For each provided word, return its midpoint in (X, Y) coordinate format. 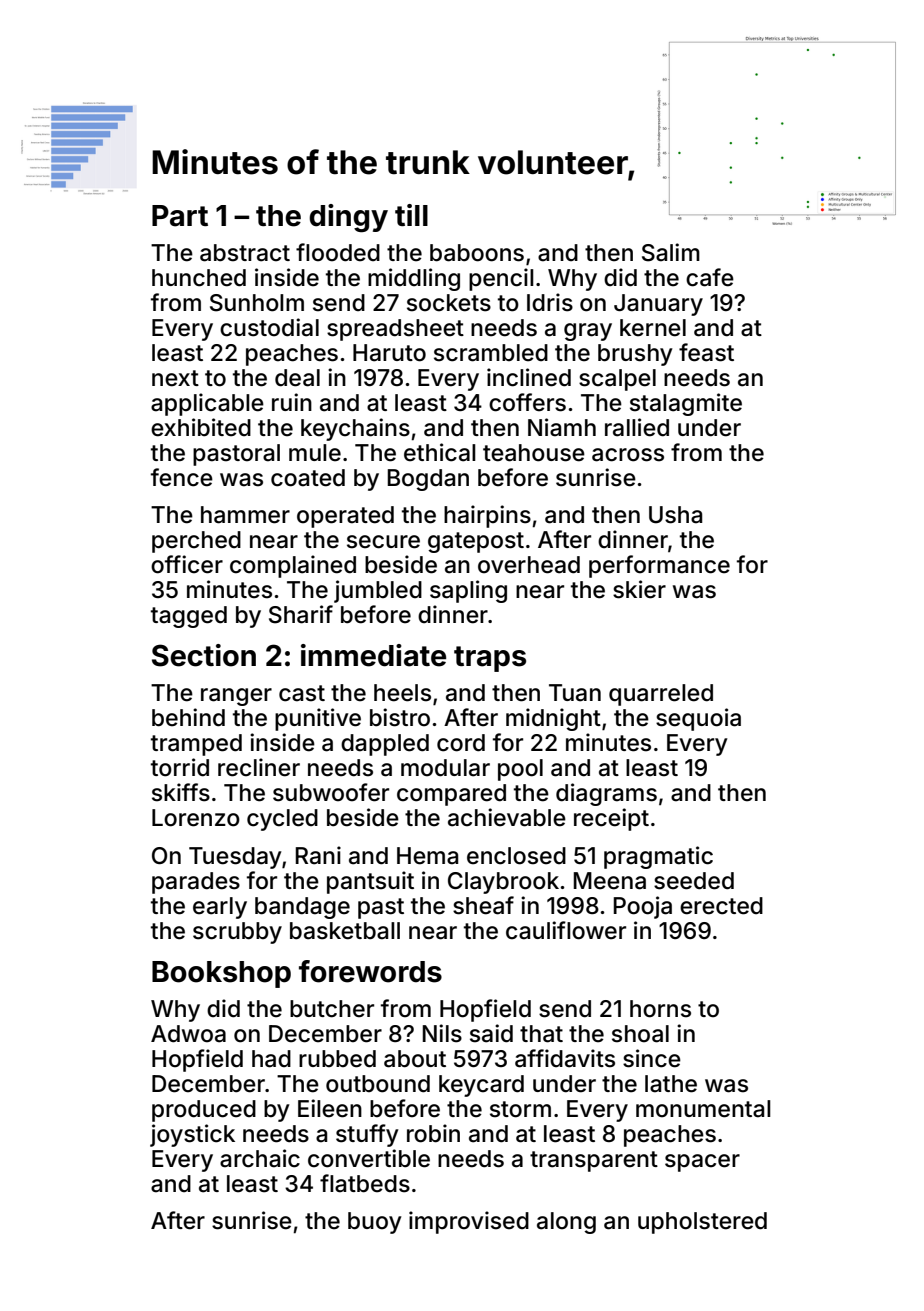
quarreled (661, 695)
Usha (675, 515)
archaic (260, 1158)
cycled (282, 820)
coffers (527, 402)
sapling (468, 591)
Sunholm (257, 303)
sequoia (698, 719)
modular (445, 768)
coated (308, 478)
